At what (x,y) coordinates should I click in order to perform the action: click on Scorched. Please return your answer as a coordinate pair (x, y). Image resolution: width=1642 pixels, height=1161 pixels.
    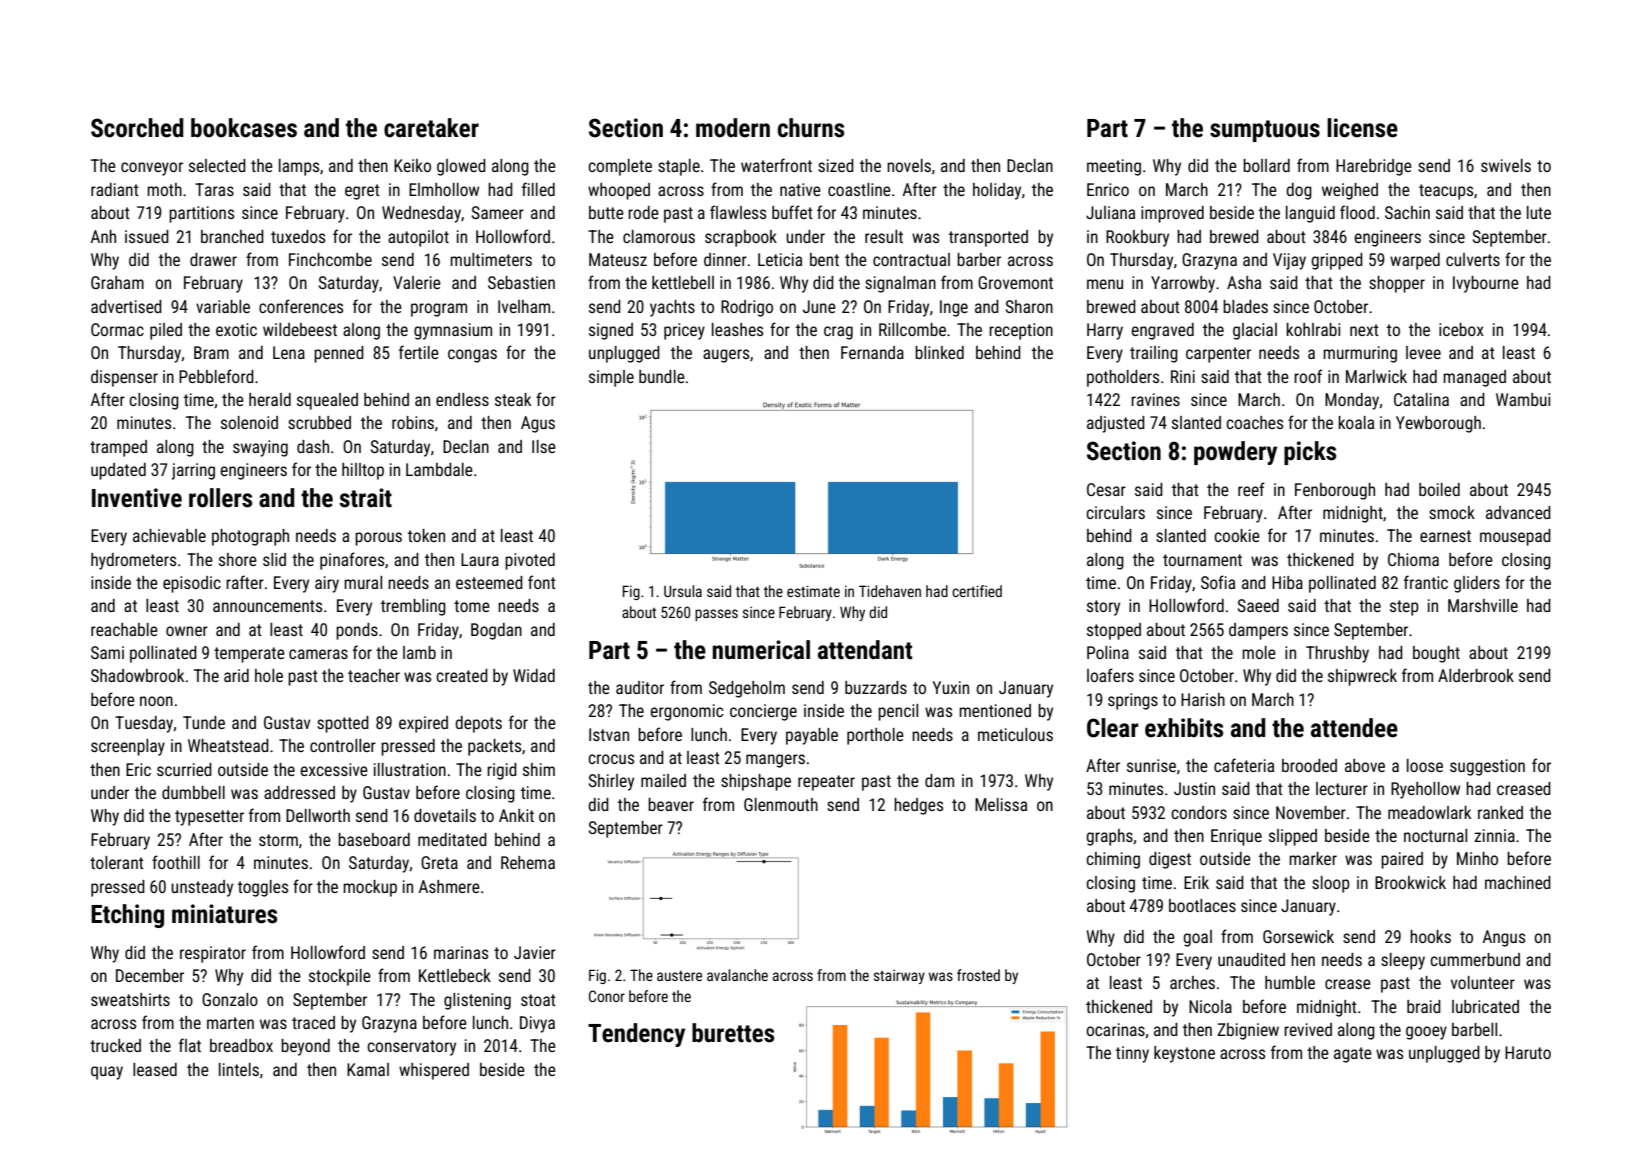
    Looking at the image, I should click on (137, 128).
